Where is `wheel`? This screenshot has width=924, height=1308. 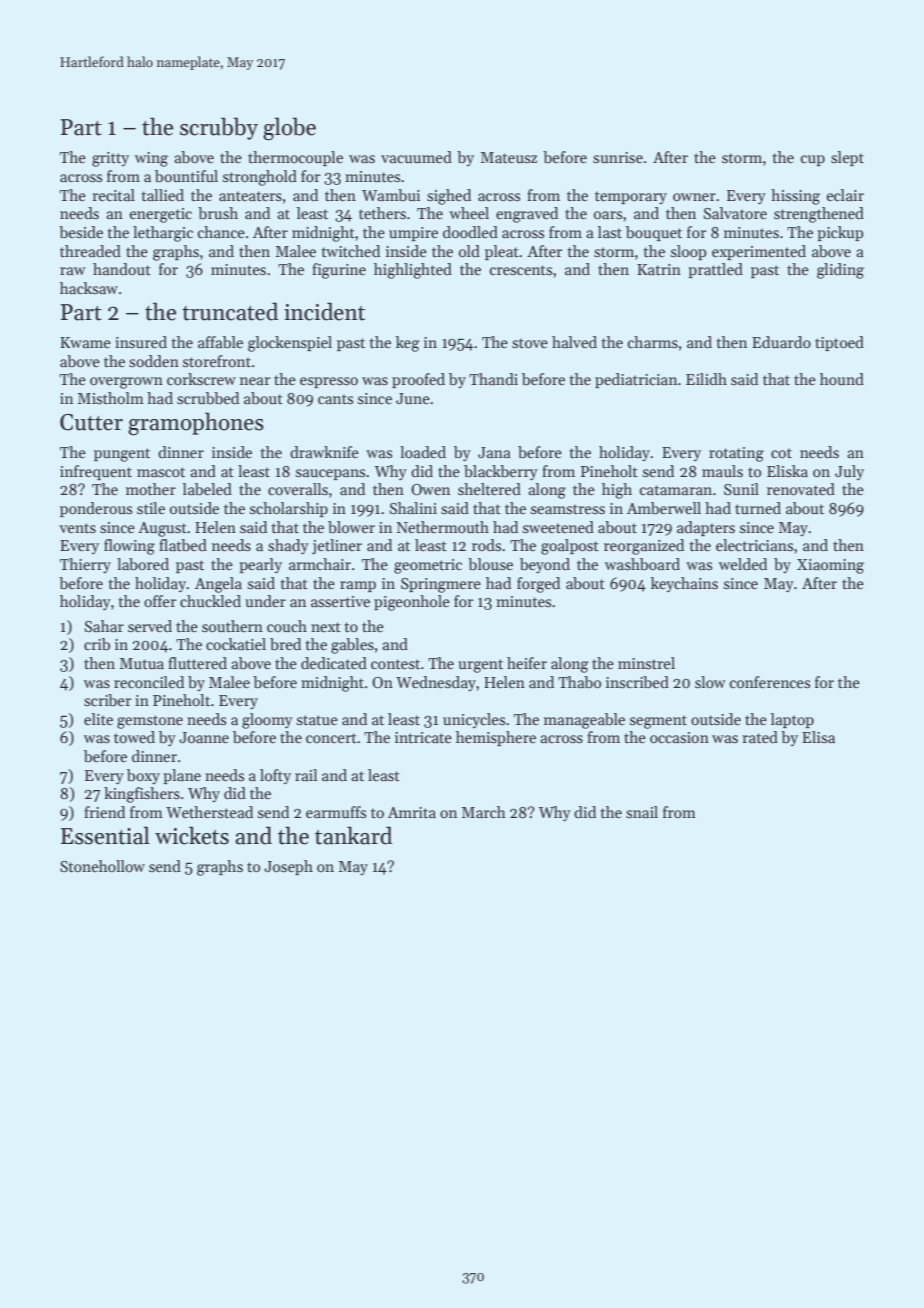
wheel is located at coordinates (469, 213).
